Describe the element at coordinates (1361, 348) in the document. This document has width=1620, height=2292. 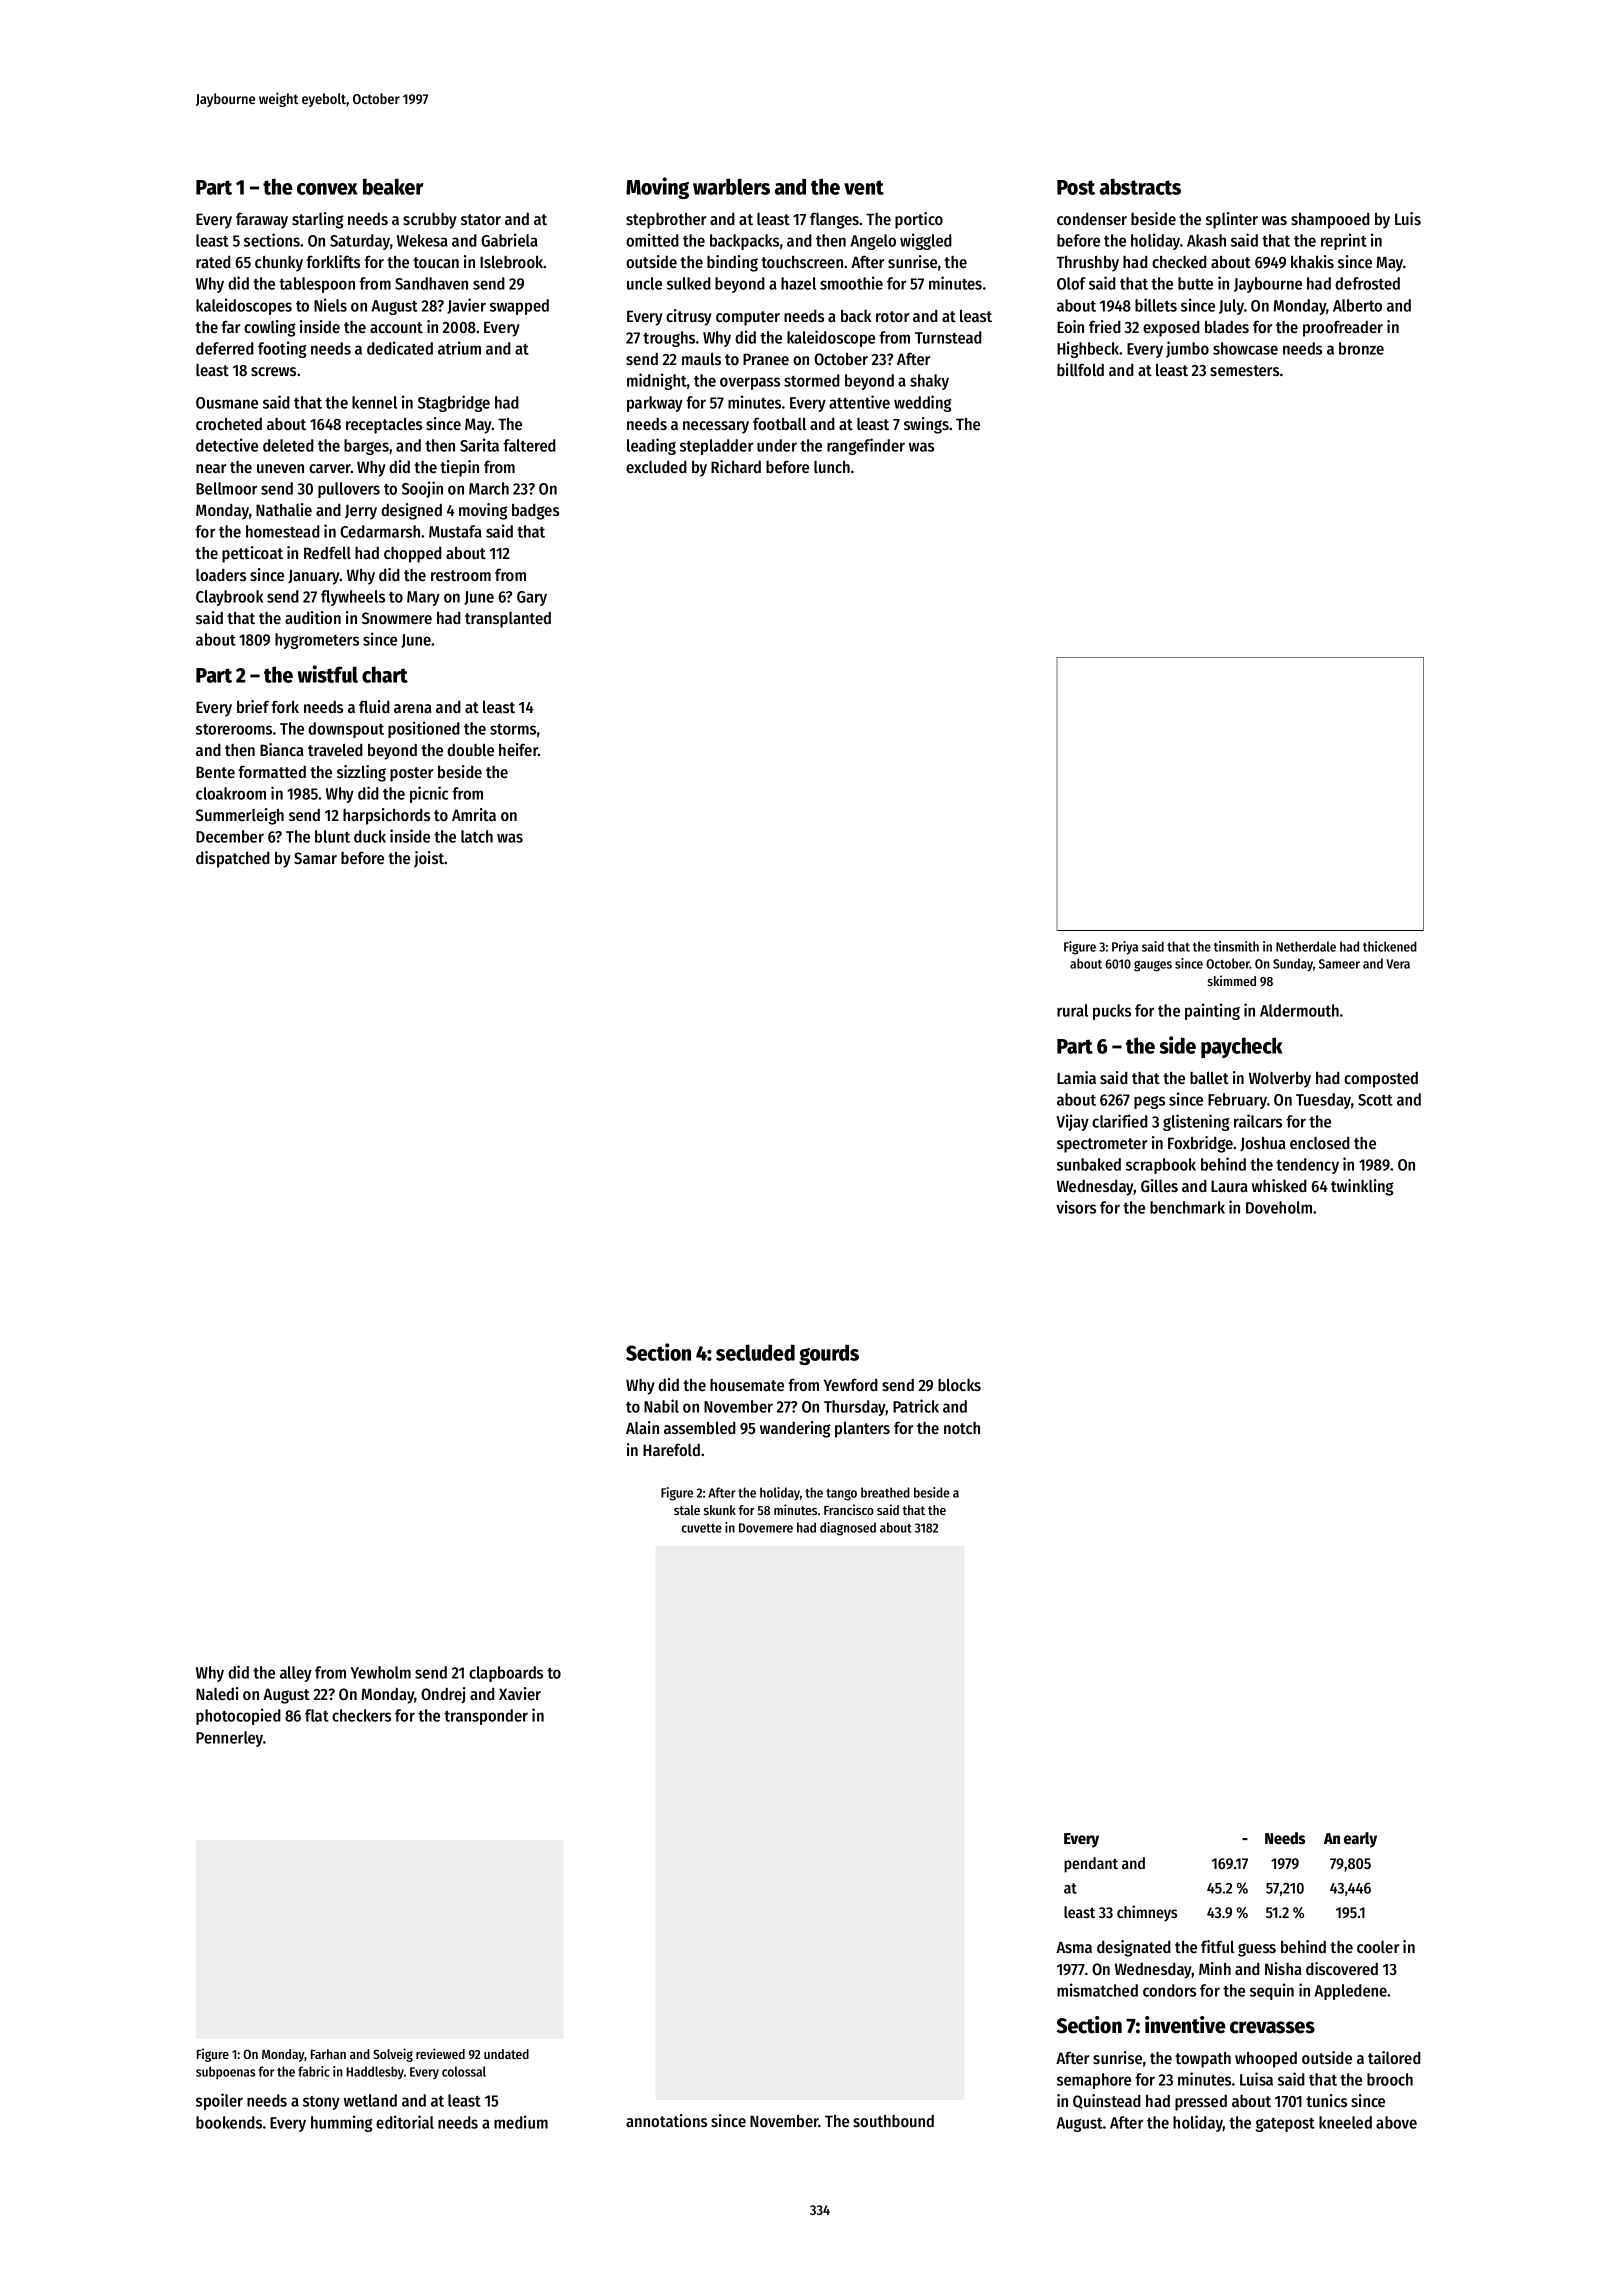
I see `bronze` at that location.
